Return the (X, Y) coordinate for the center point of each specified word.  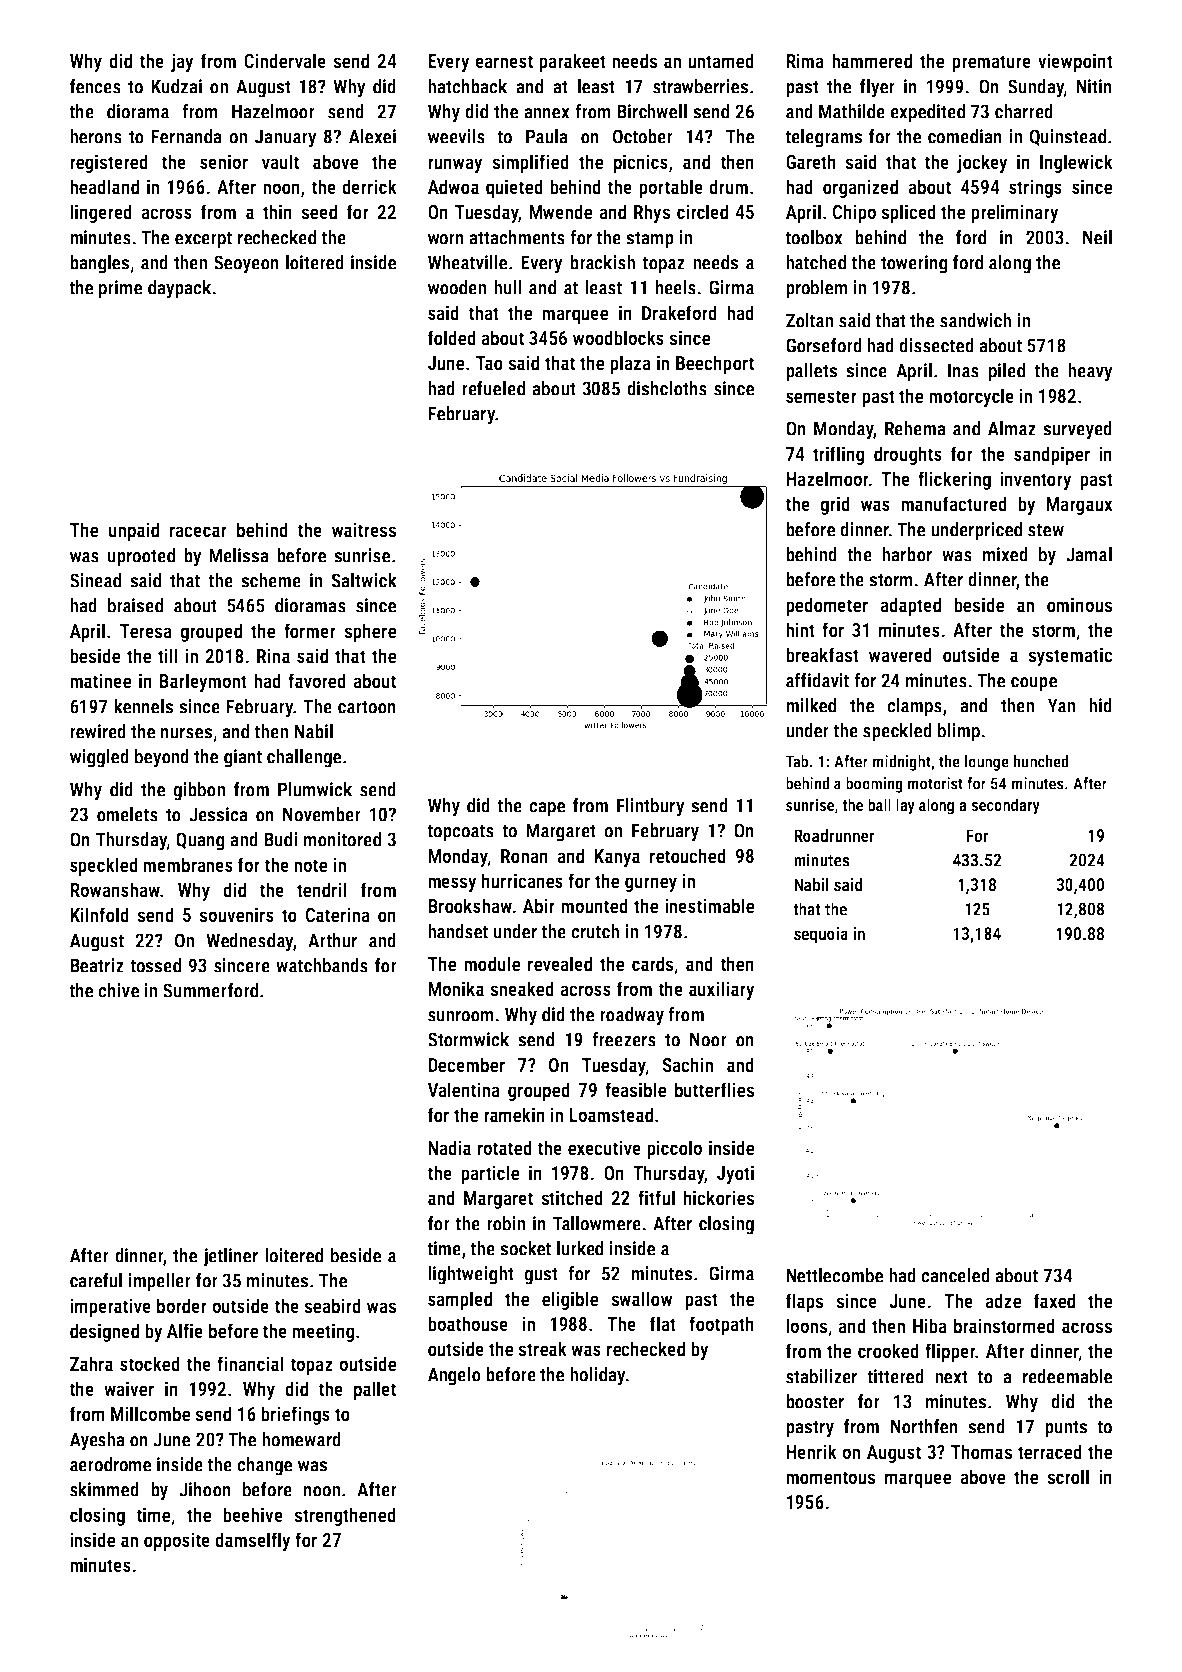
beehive (253, 1514)
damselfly (253, 1541)
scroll (1068, 1476)
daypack (179, 289)
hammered (872, 60)
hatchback (467, 86)
